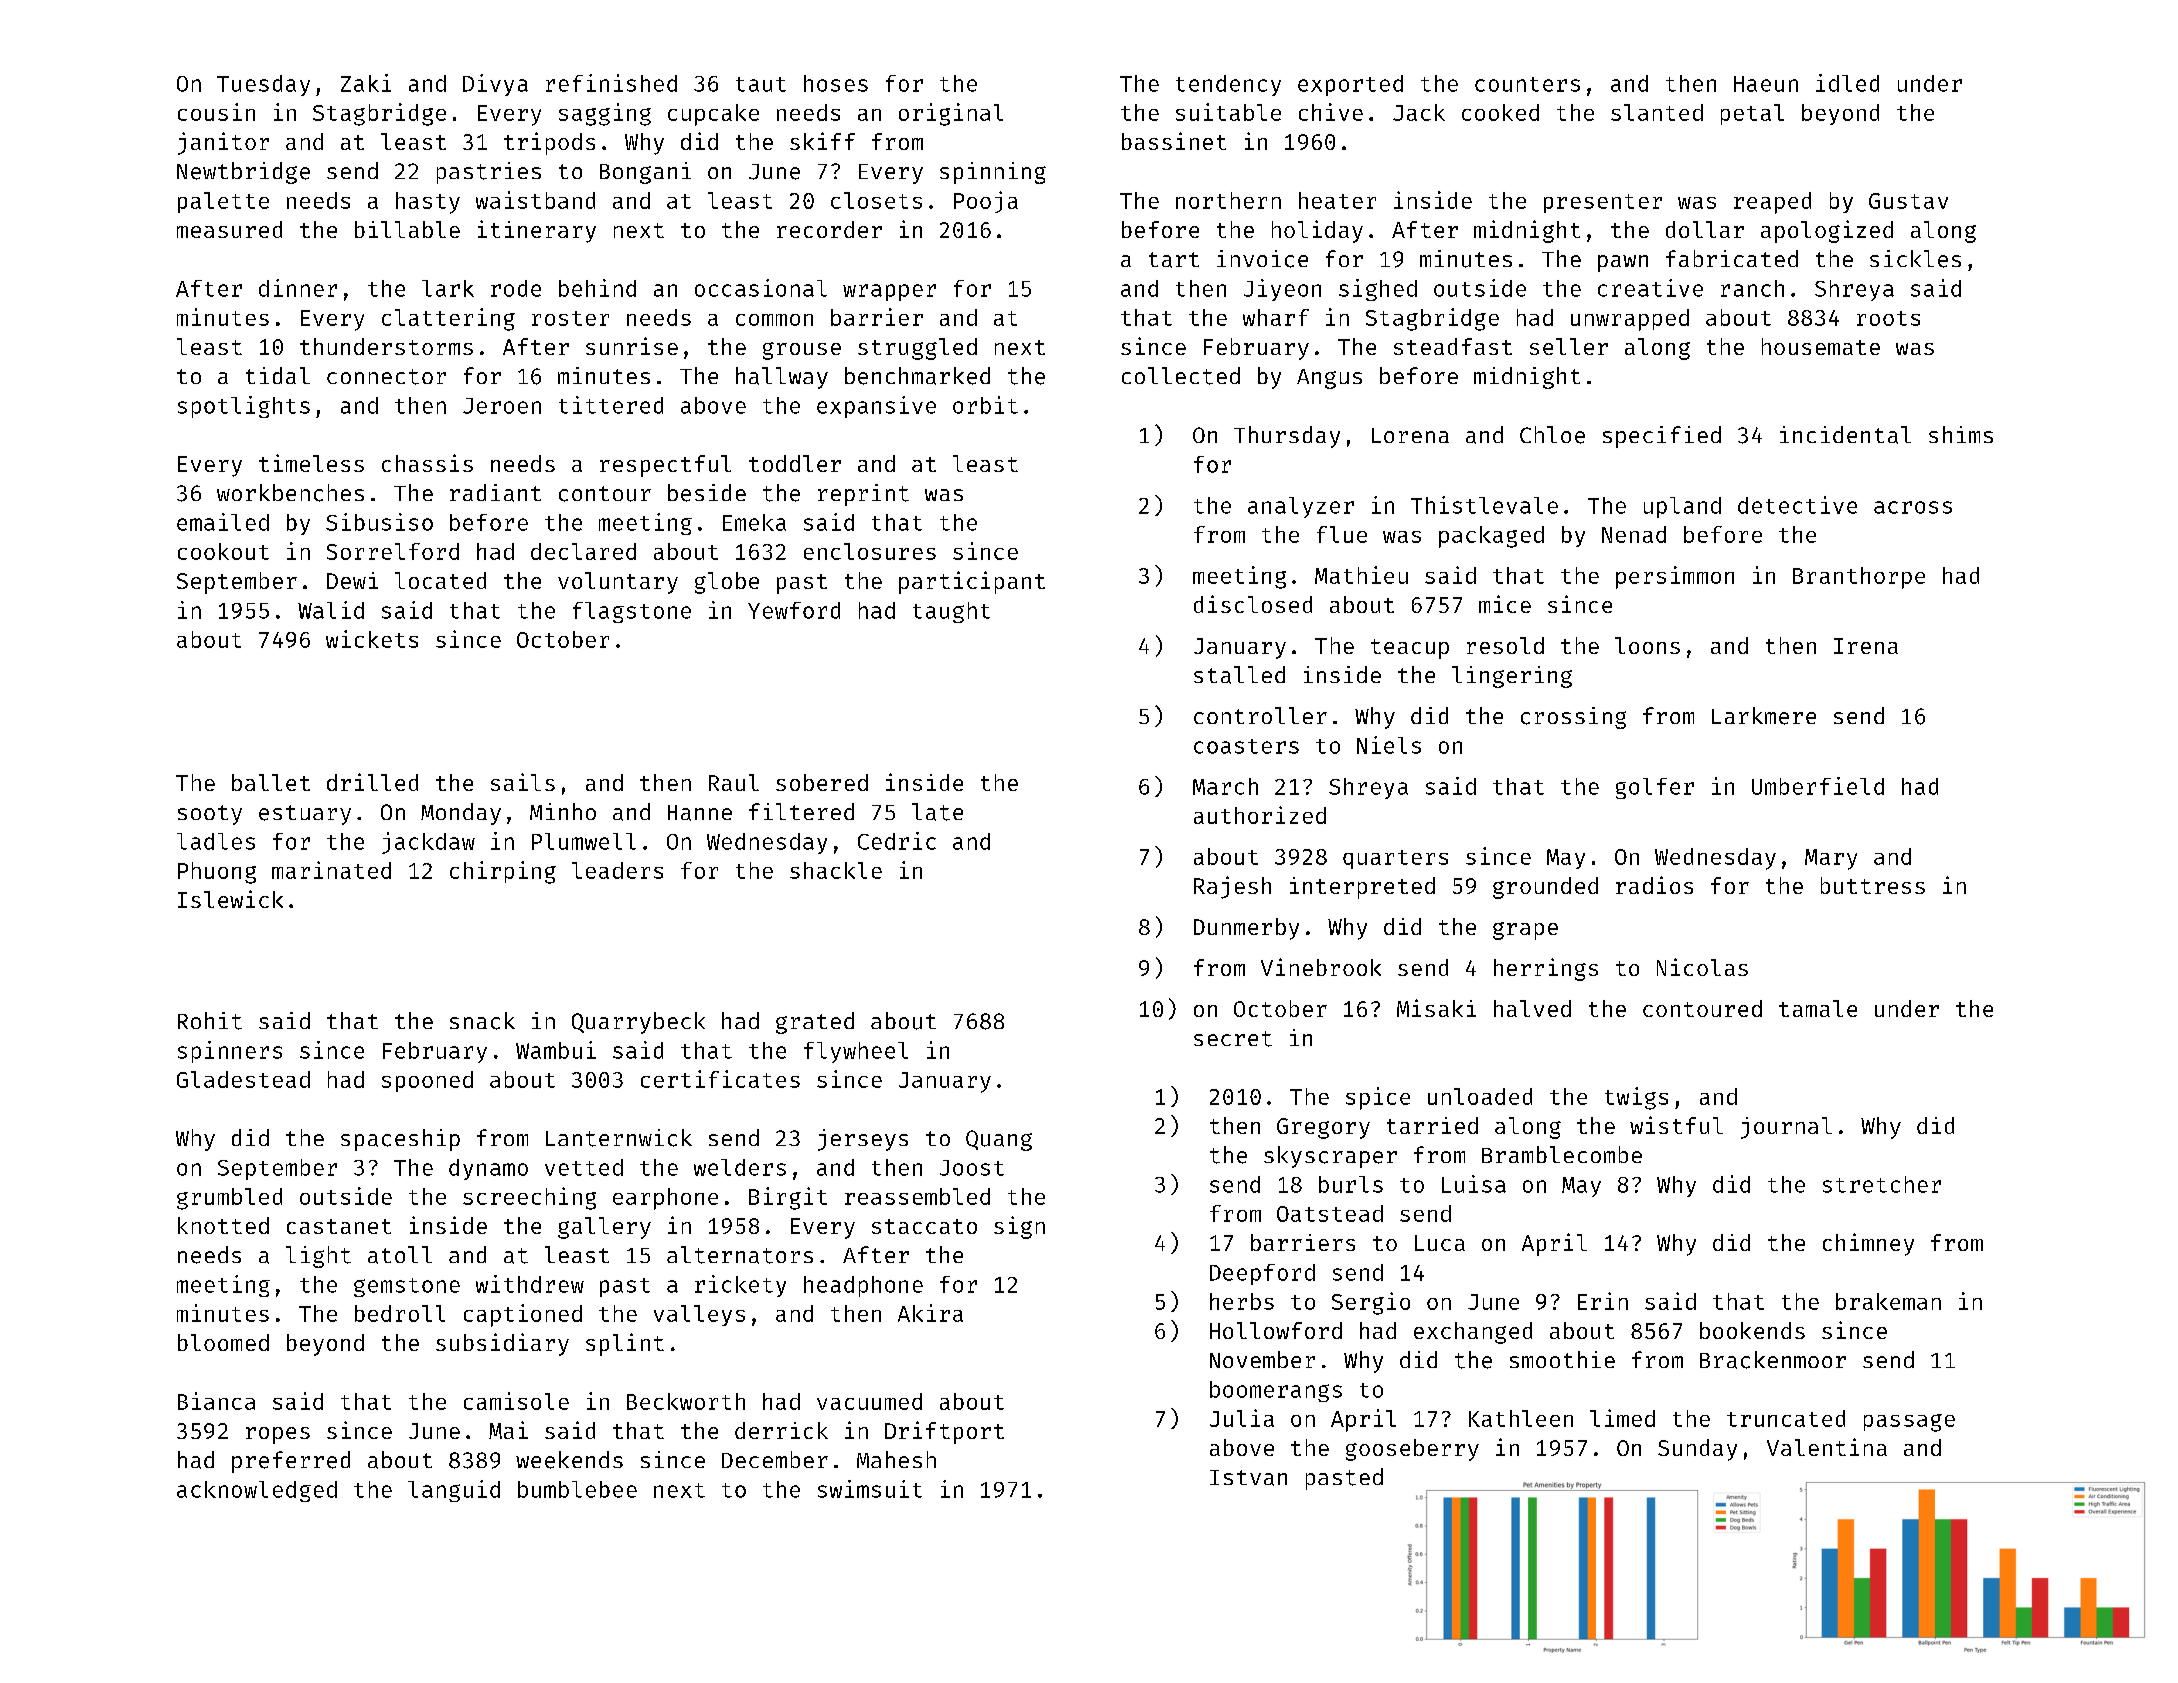 This document has height=1683, width=2178. What do you see at coordinates (577, 1489) in the document?
I see `bumblebee` at bounding box center [577, 1489].
